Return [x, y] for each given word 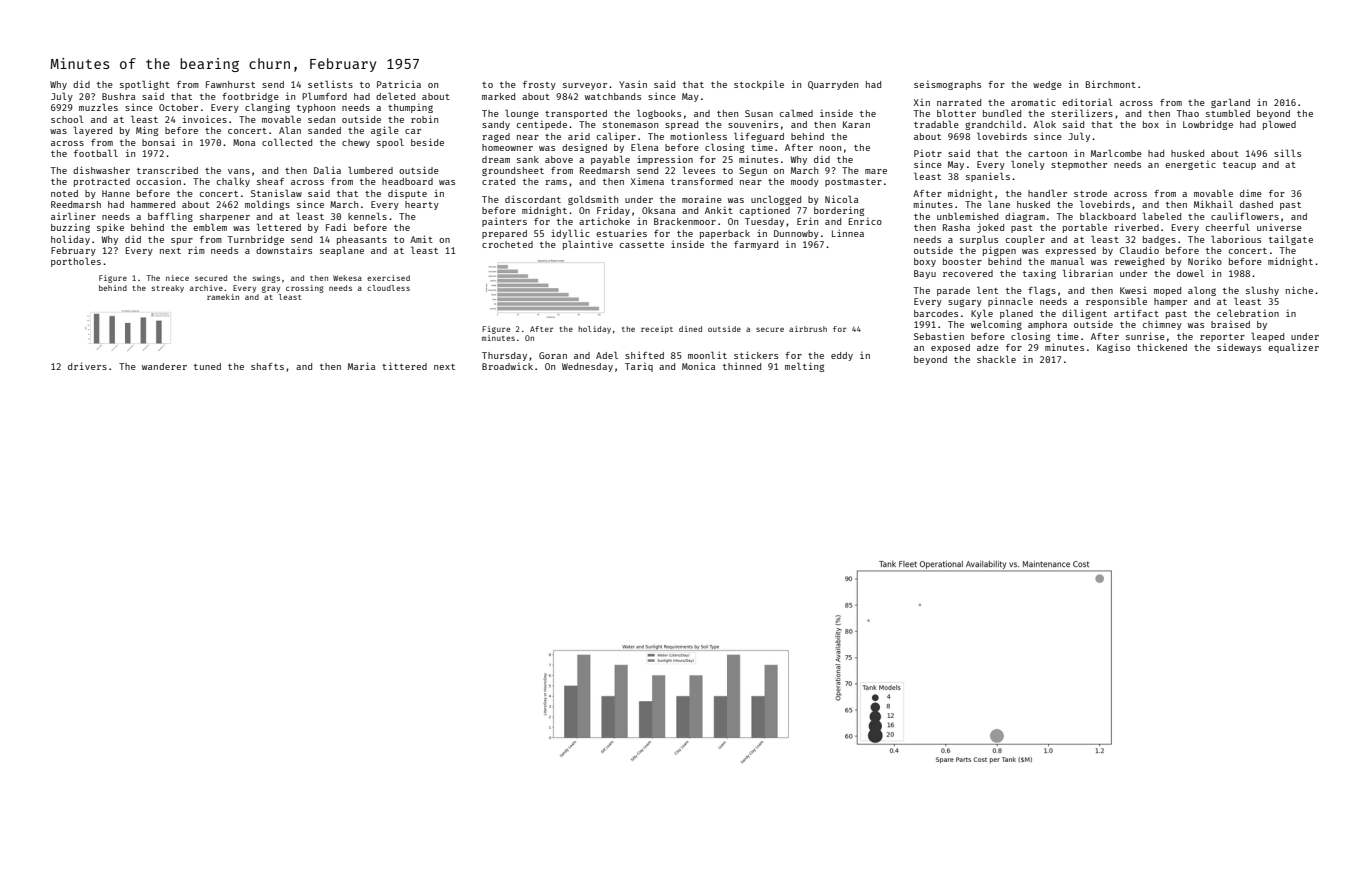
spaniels [988, 177]
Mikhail [1213, 204]
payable [610, 160]
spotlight [145, 85]
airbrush [808, 329]
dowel [1190, 273]
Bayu [925, 274]
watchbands [613, 96]
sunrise [1145, 336]
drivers [87, 366]
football [96, 153]
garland [1230, 103]
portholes [76, 262]
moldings [267, 205]
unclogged [776, 200]
